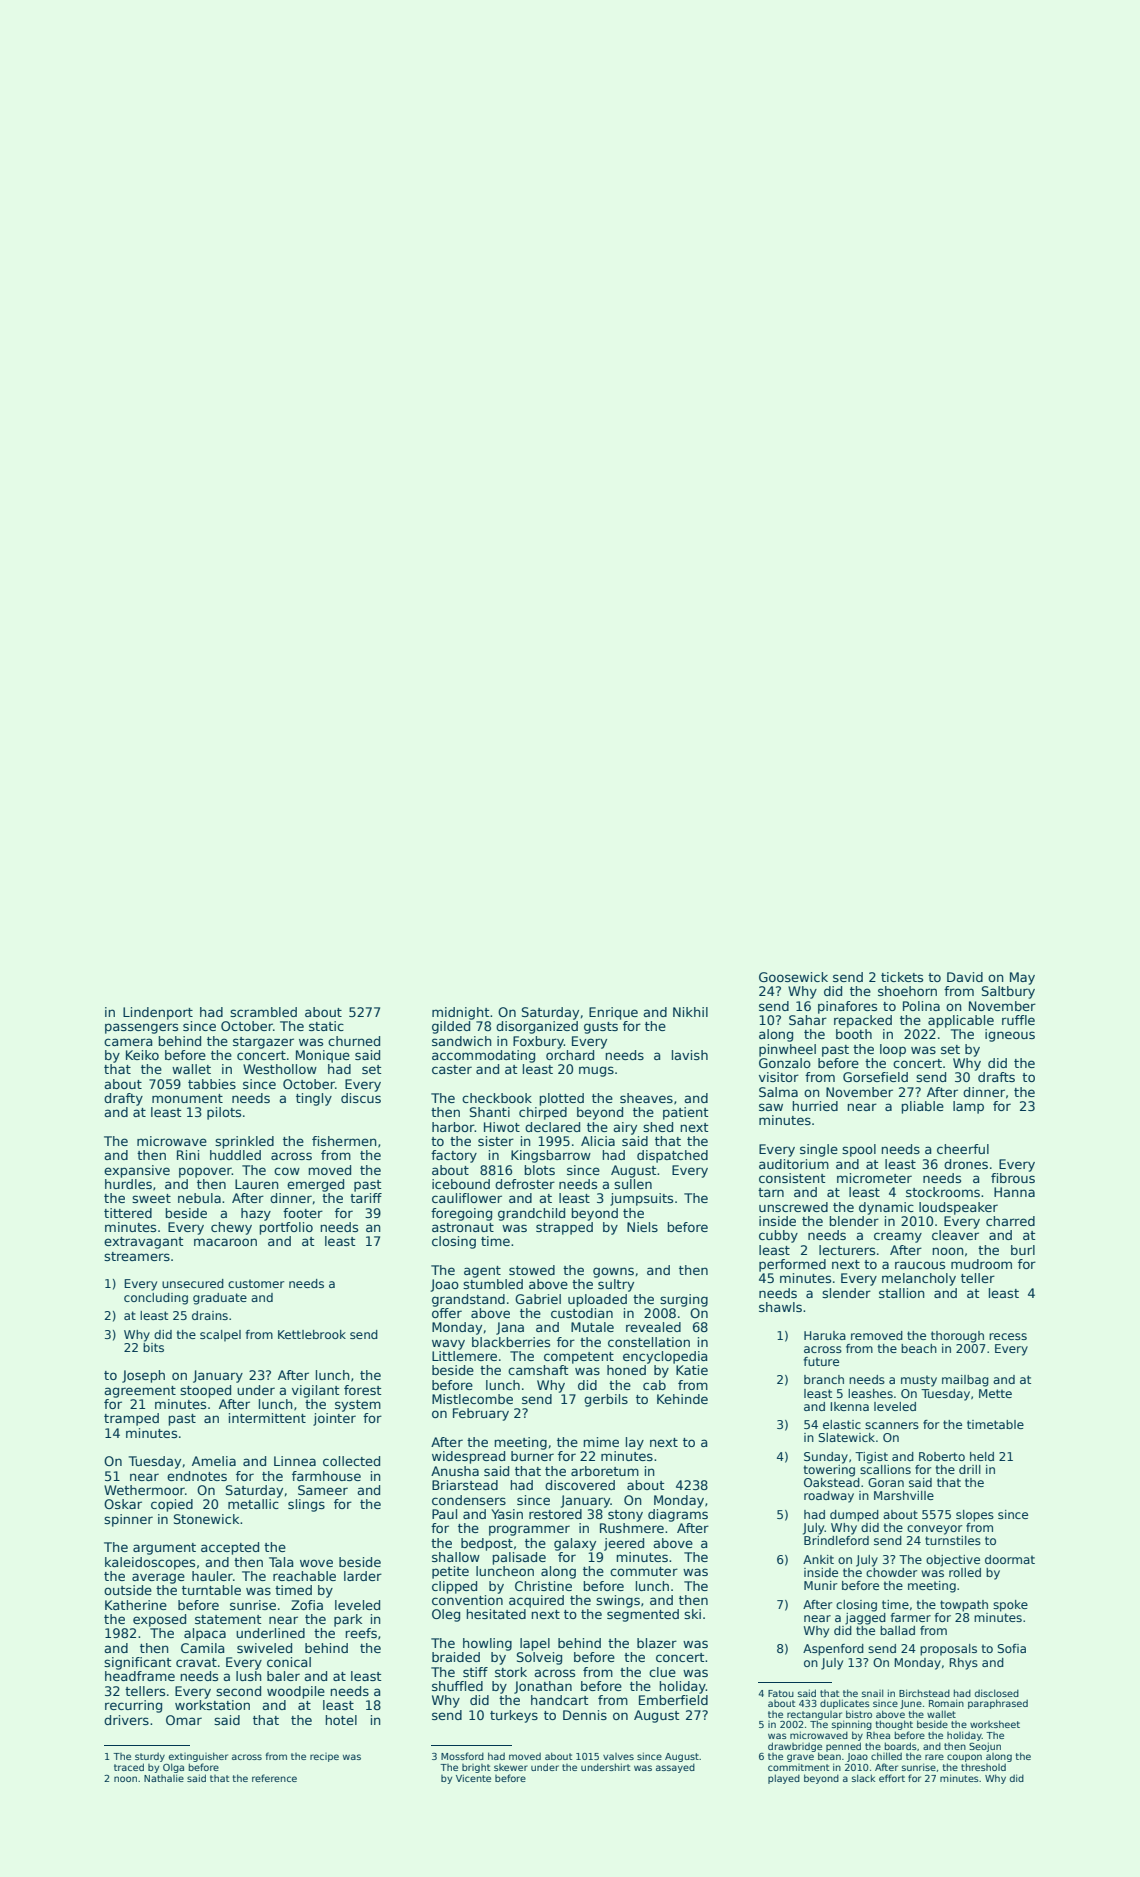 Image resolution: width=1140 pixels, height=1877 pixels. I want to click on shoehorn, so click(907, 991).
